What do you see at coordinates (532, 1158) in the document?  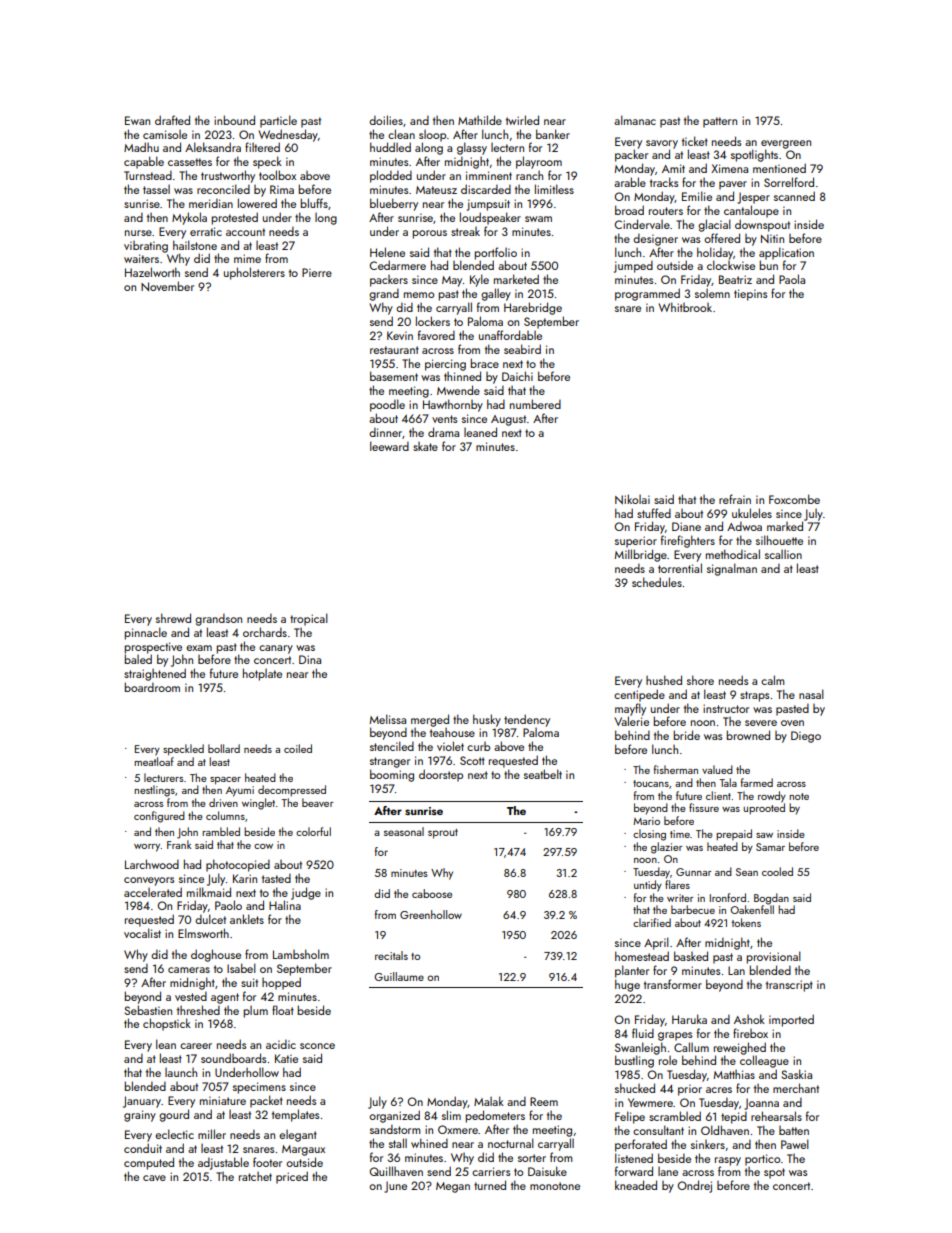 I see `sorter` at bounding box center [532, 1158].
